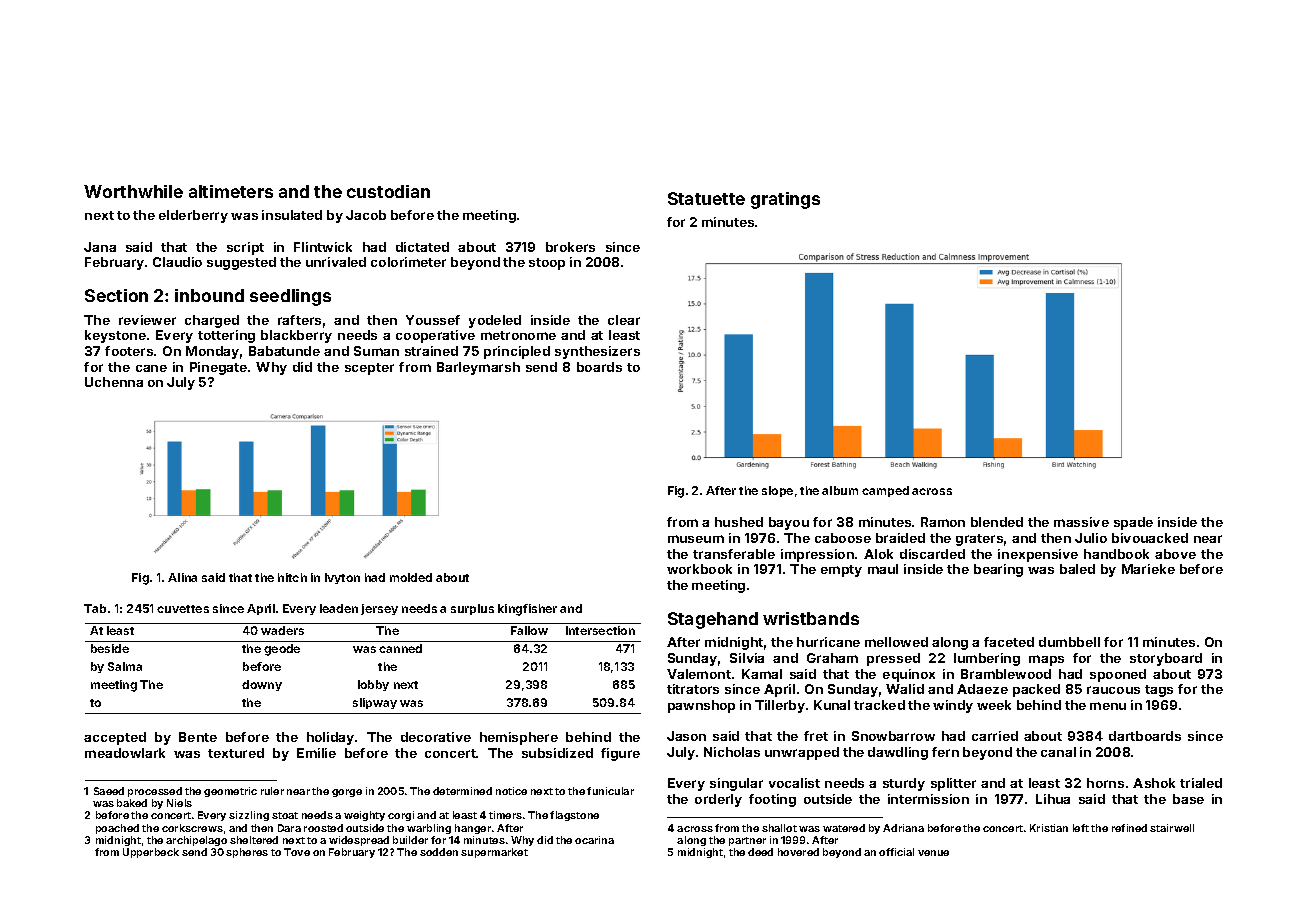 This page has width=1308, height=924. I want to click on slope, so click(777, 491).
